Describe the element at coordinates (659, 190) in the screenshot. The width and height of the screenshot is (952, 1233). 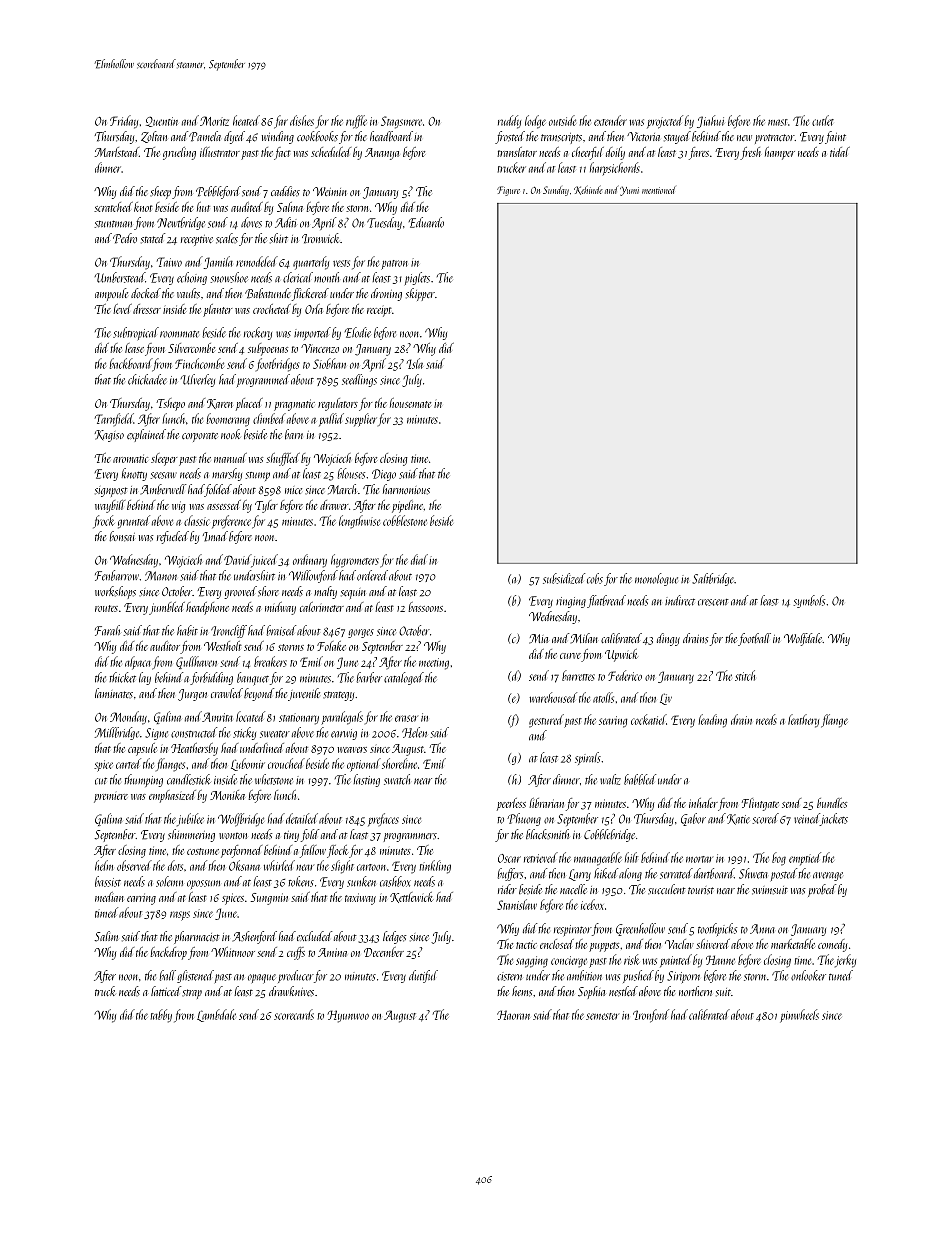
I see `mentioned` at that location.
